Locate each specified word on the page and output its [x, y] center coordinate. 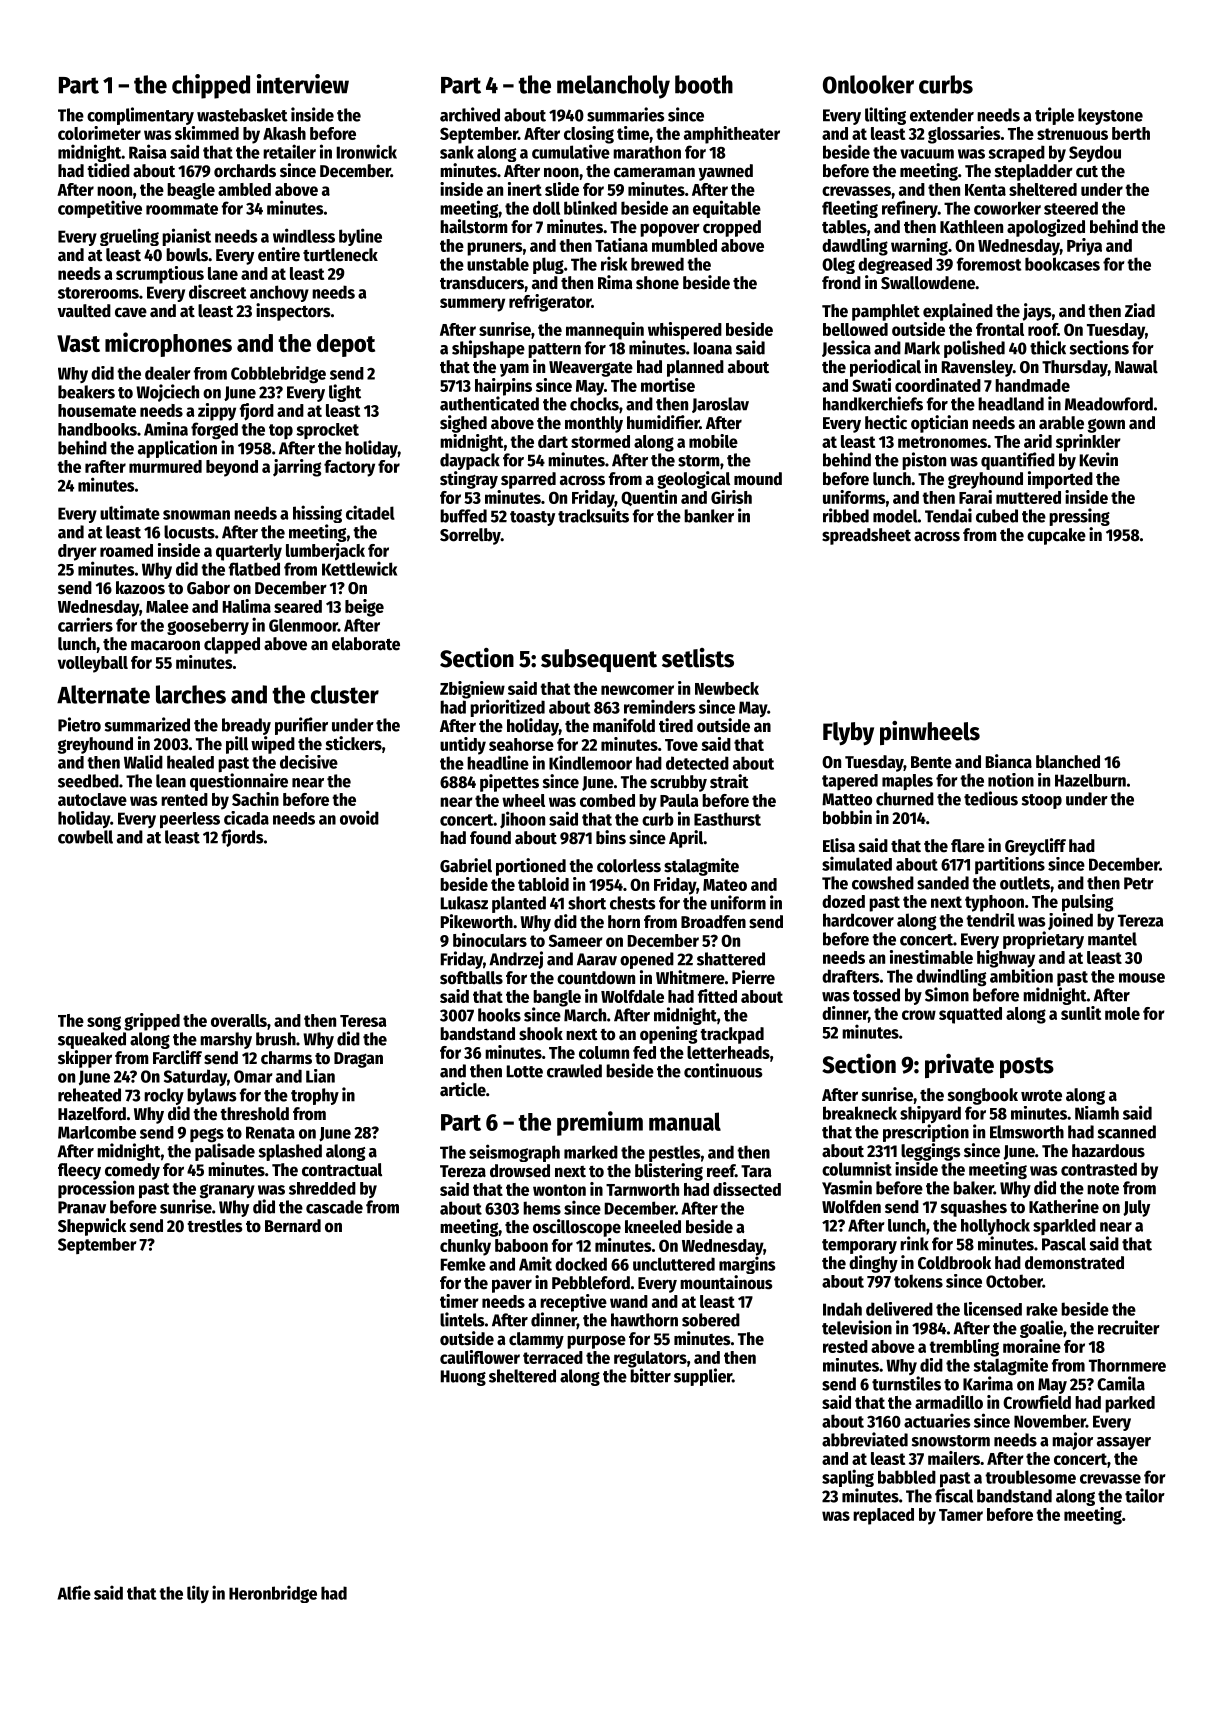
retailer [289, 151]
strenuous [1072, 134]
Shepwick [92, 1227]
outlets [1025, 883]
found [490, 838]
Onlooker [868, 84]
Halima [247, 606]
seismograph [514, 1153]
